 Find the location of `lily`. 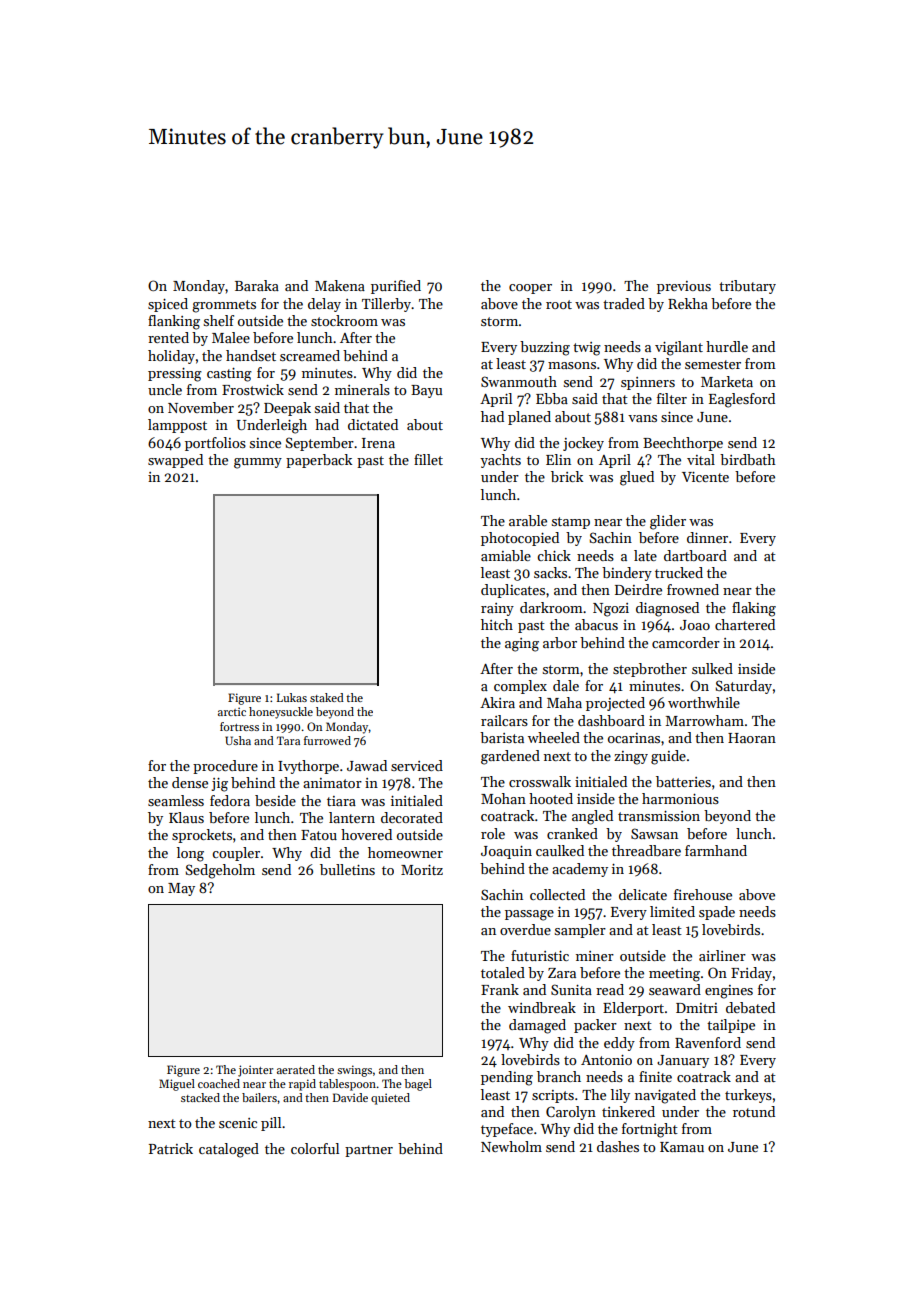

lily is located at coordinates (620, 1096).
